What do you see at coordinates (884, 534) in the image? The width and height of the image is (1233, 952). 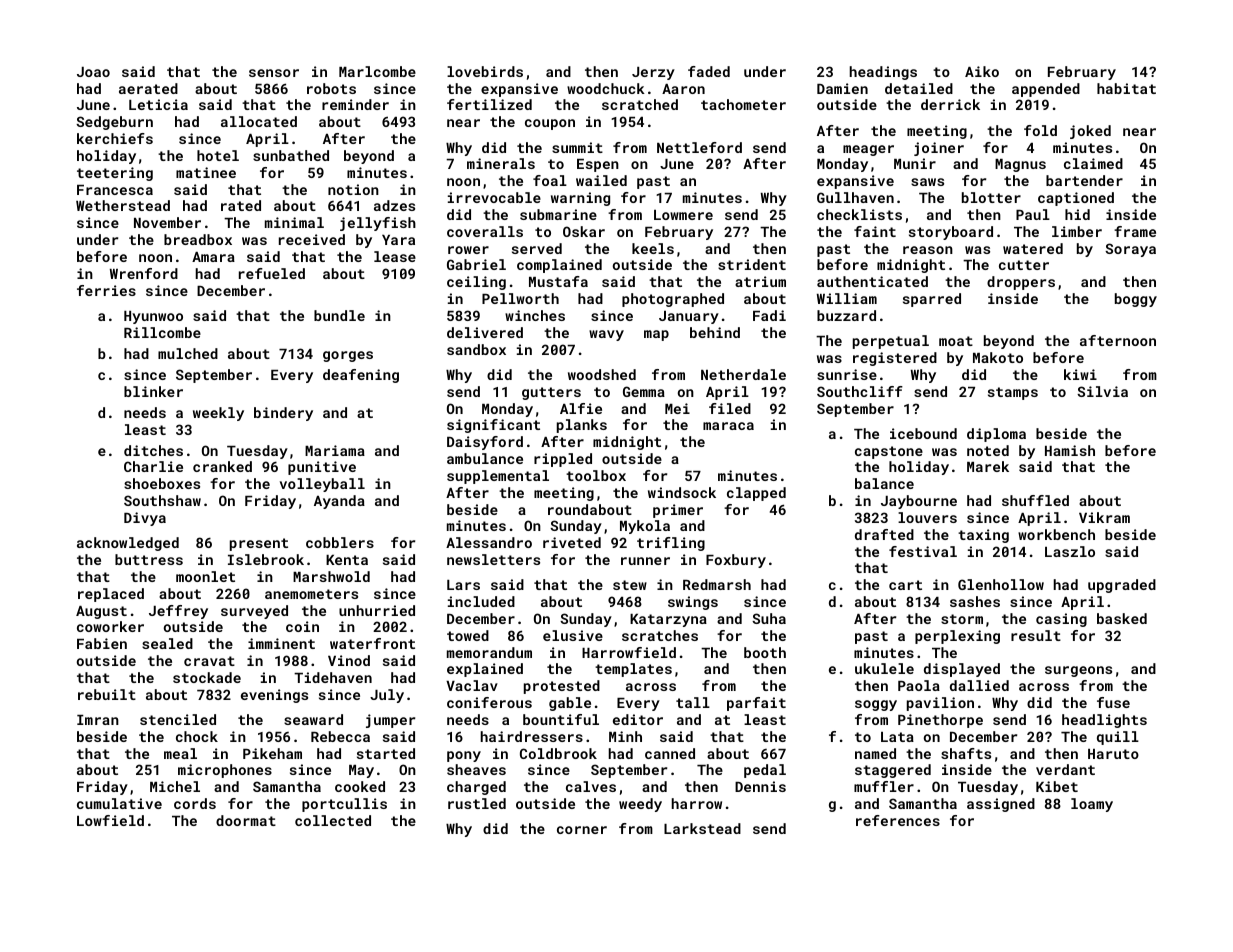 I see `drafted` at bounding box center [884, 534].
